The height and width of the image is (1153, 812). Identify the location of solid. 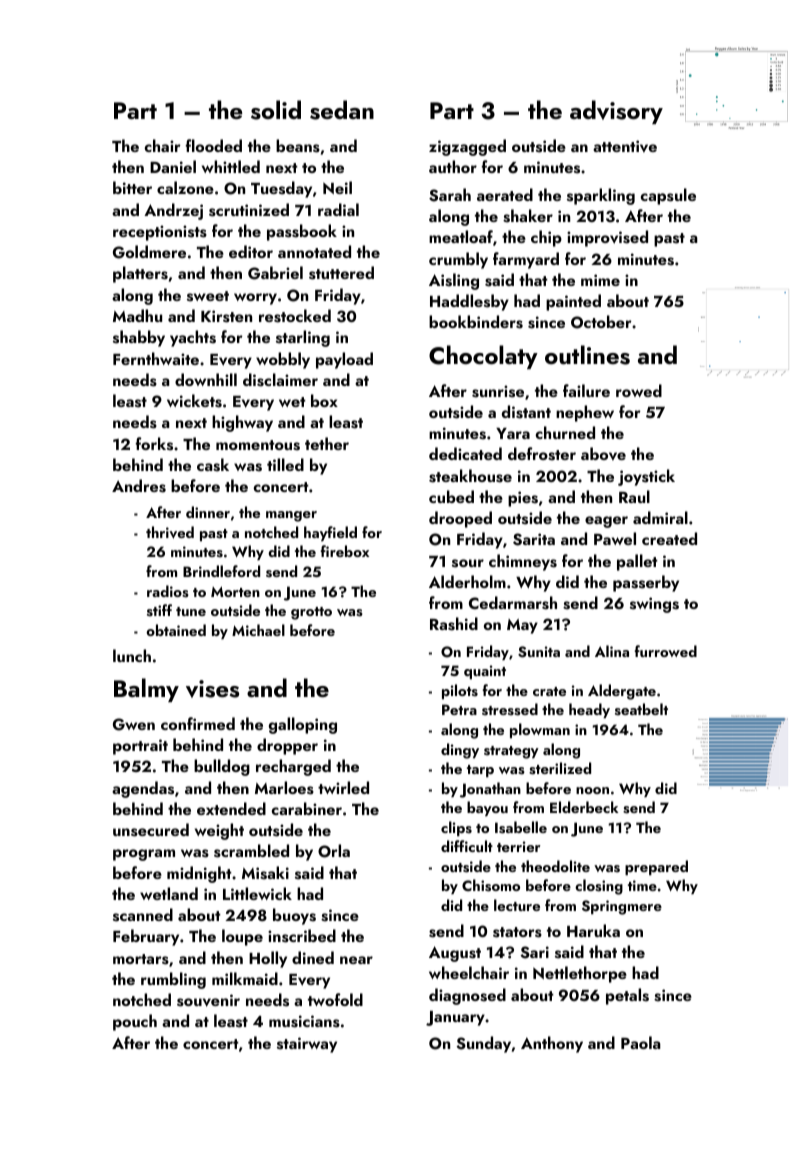
(276, 110).
